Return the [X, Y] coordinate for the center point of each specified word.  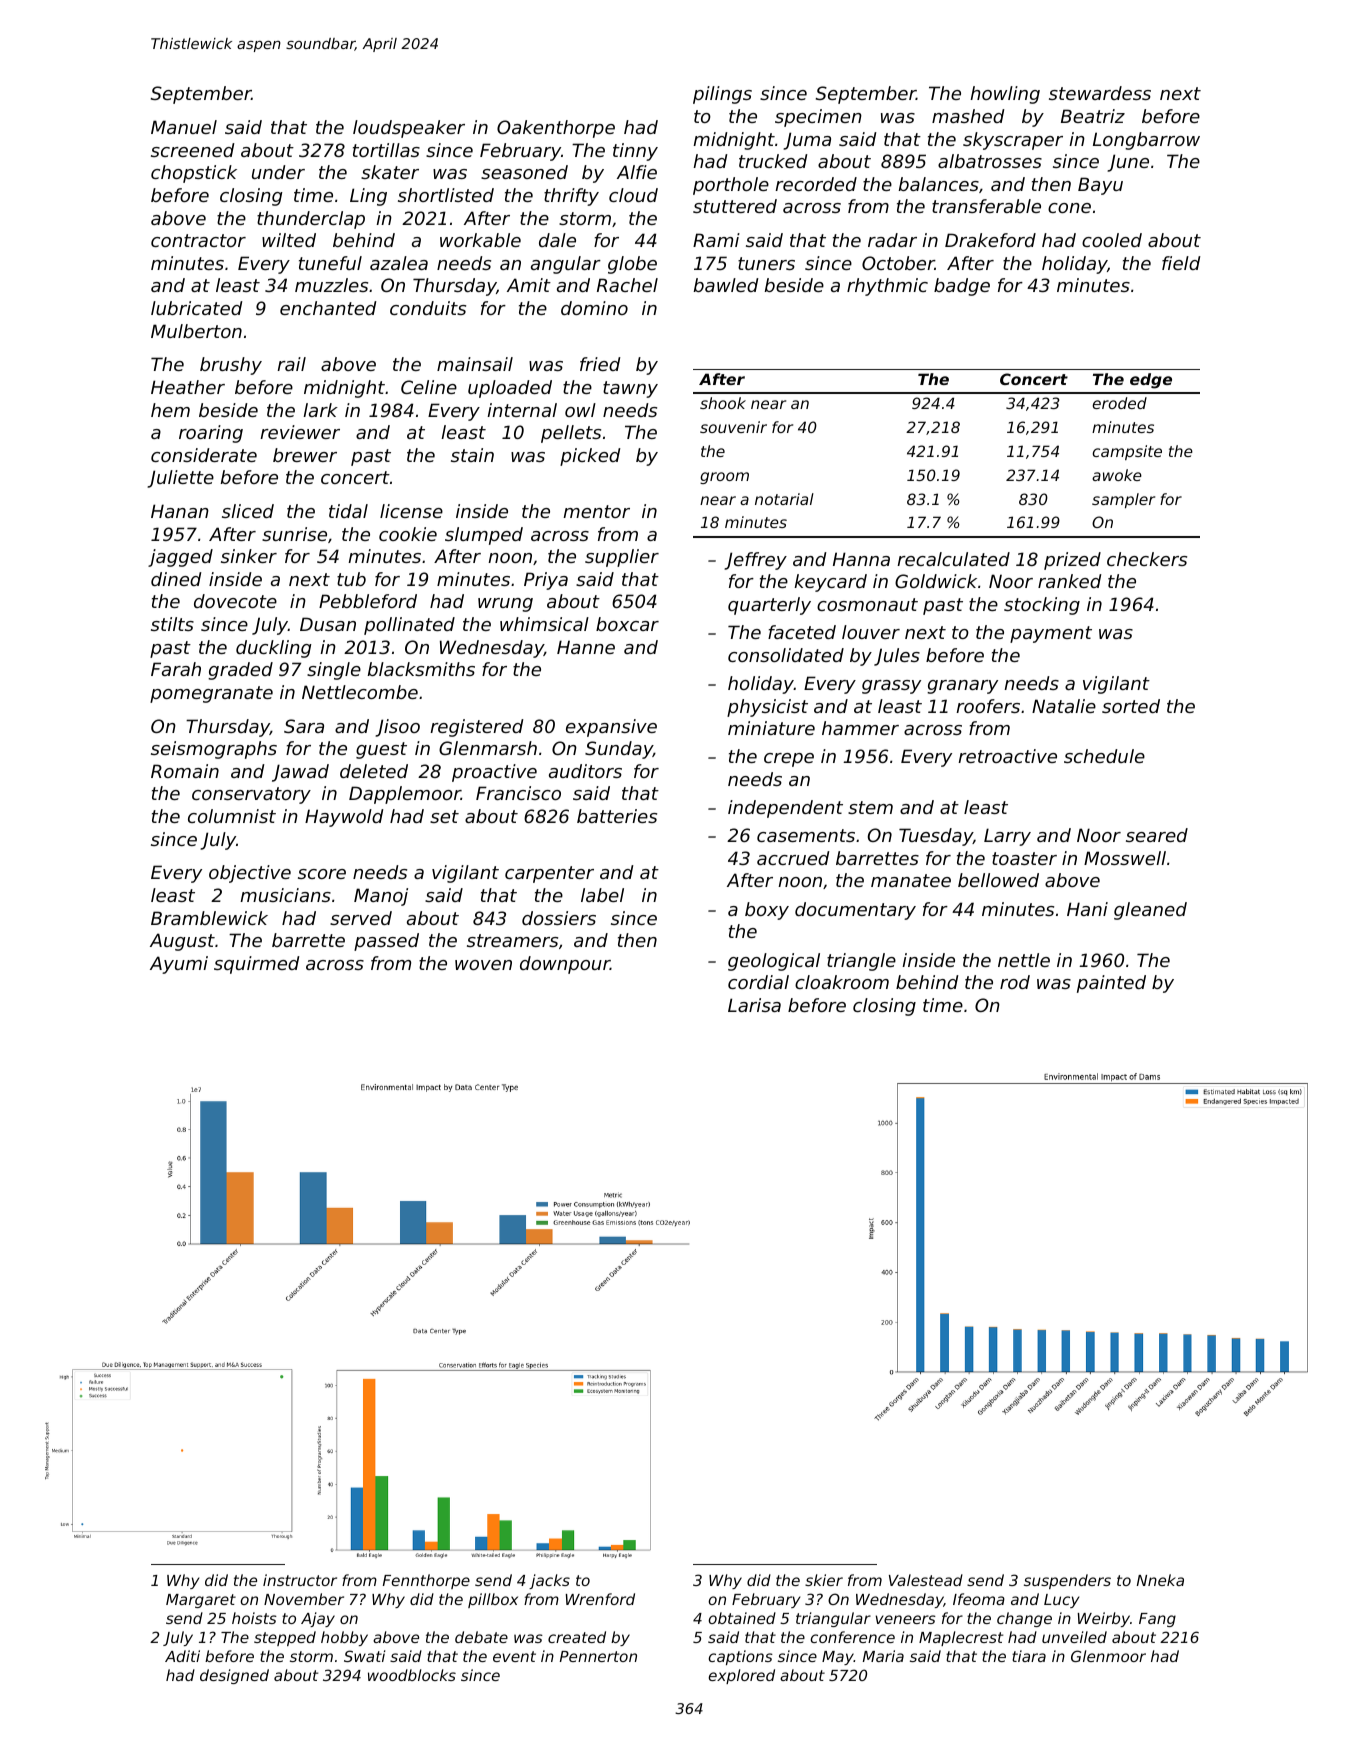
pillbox [493, 1600]
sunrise [294, 534]
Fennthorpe [426, 1581]
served [361, 918]
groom [724, 478]
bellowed [998, 880]
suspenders [1067, 1581]
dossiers [559, 918]
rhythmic [887, 287]
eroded [1119, 403]
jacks [549, 1581]
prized [1072, 561]
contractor [198, 240]
